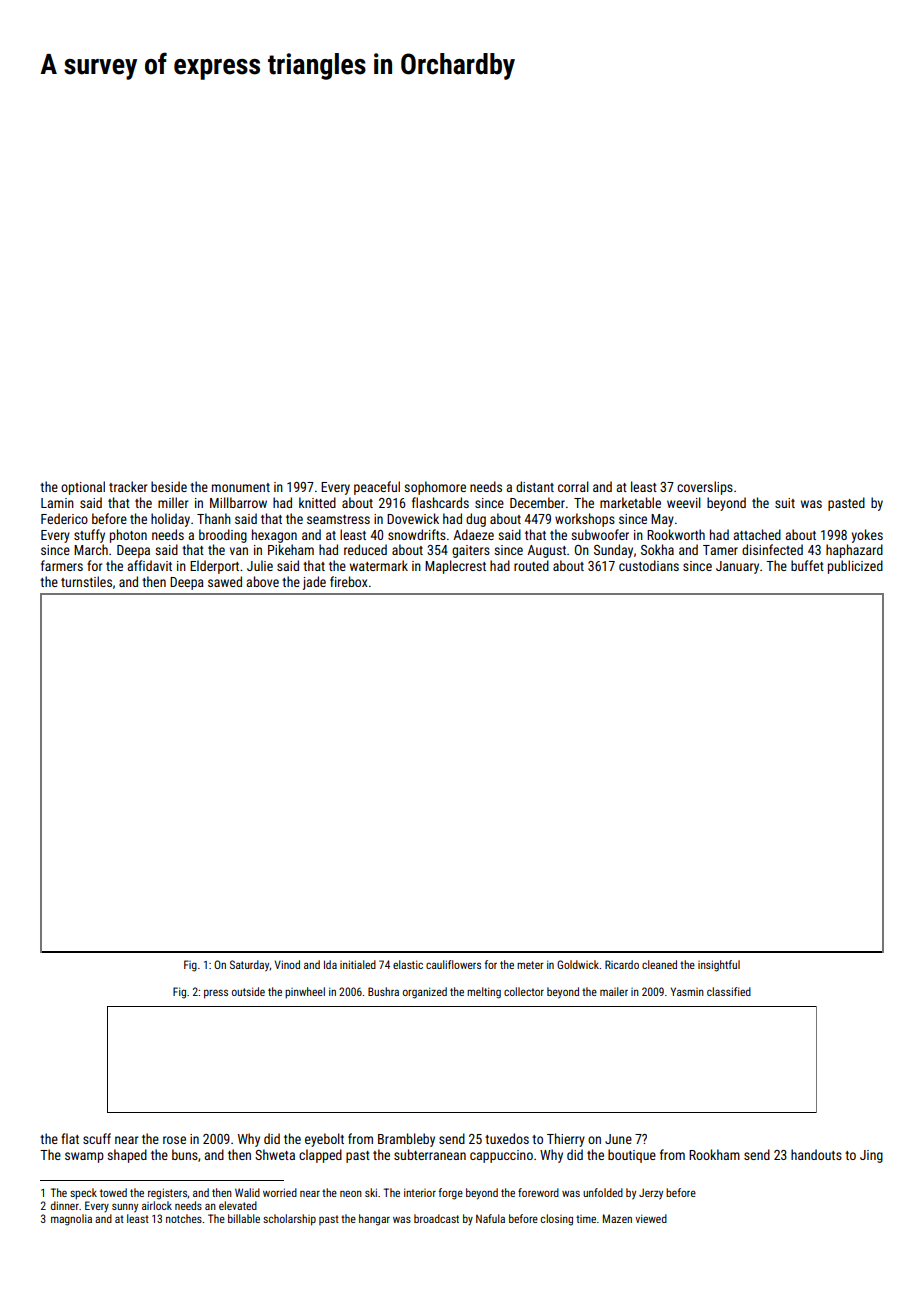 The width and height of the page is (924, 1308). I want to click on registers, so click(167, 1194).
